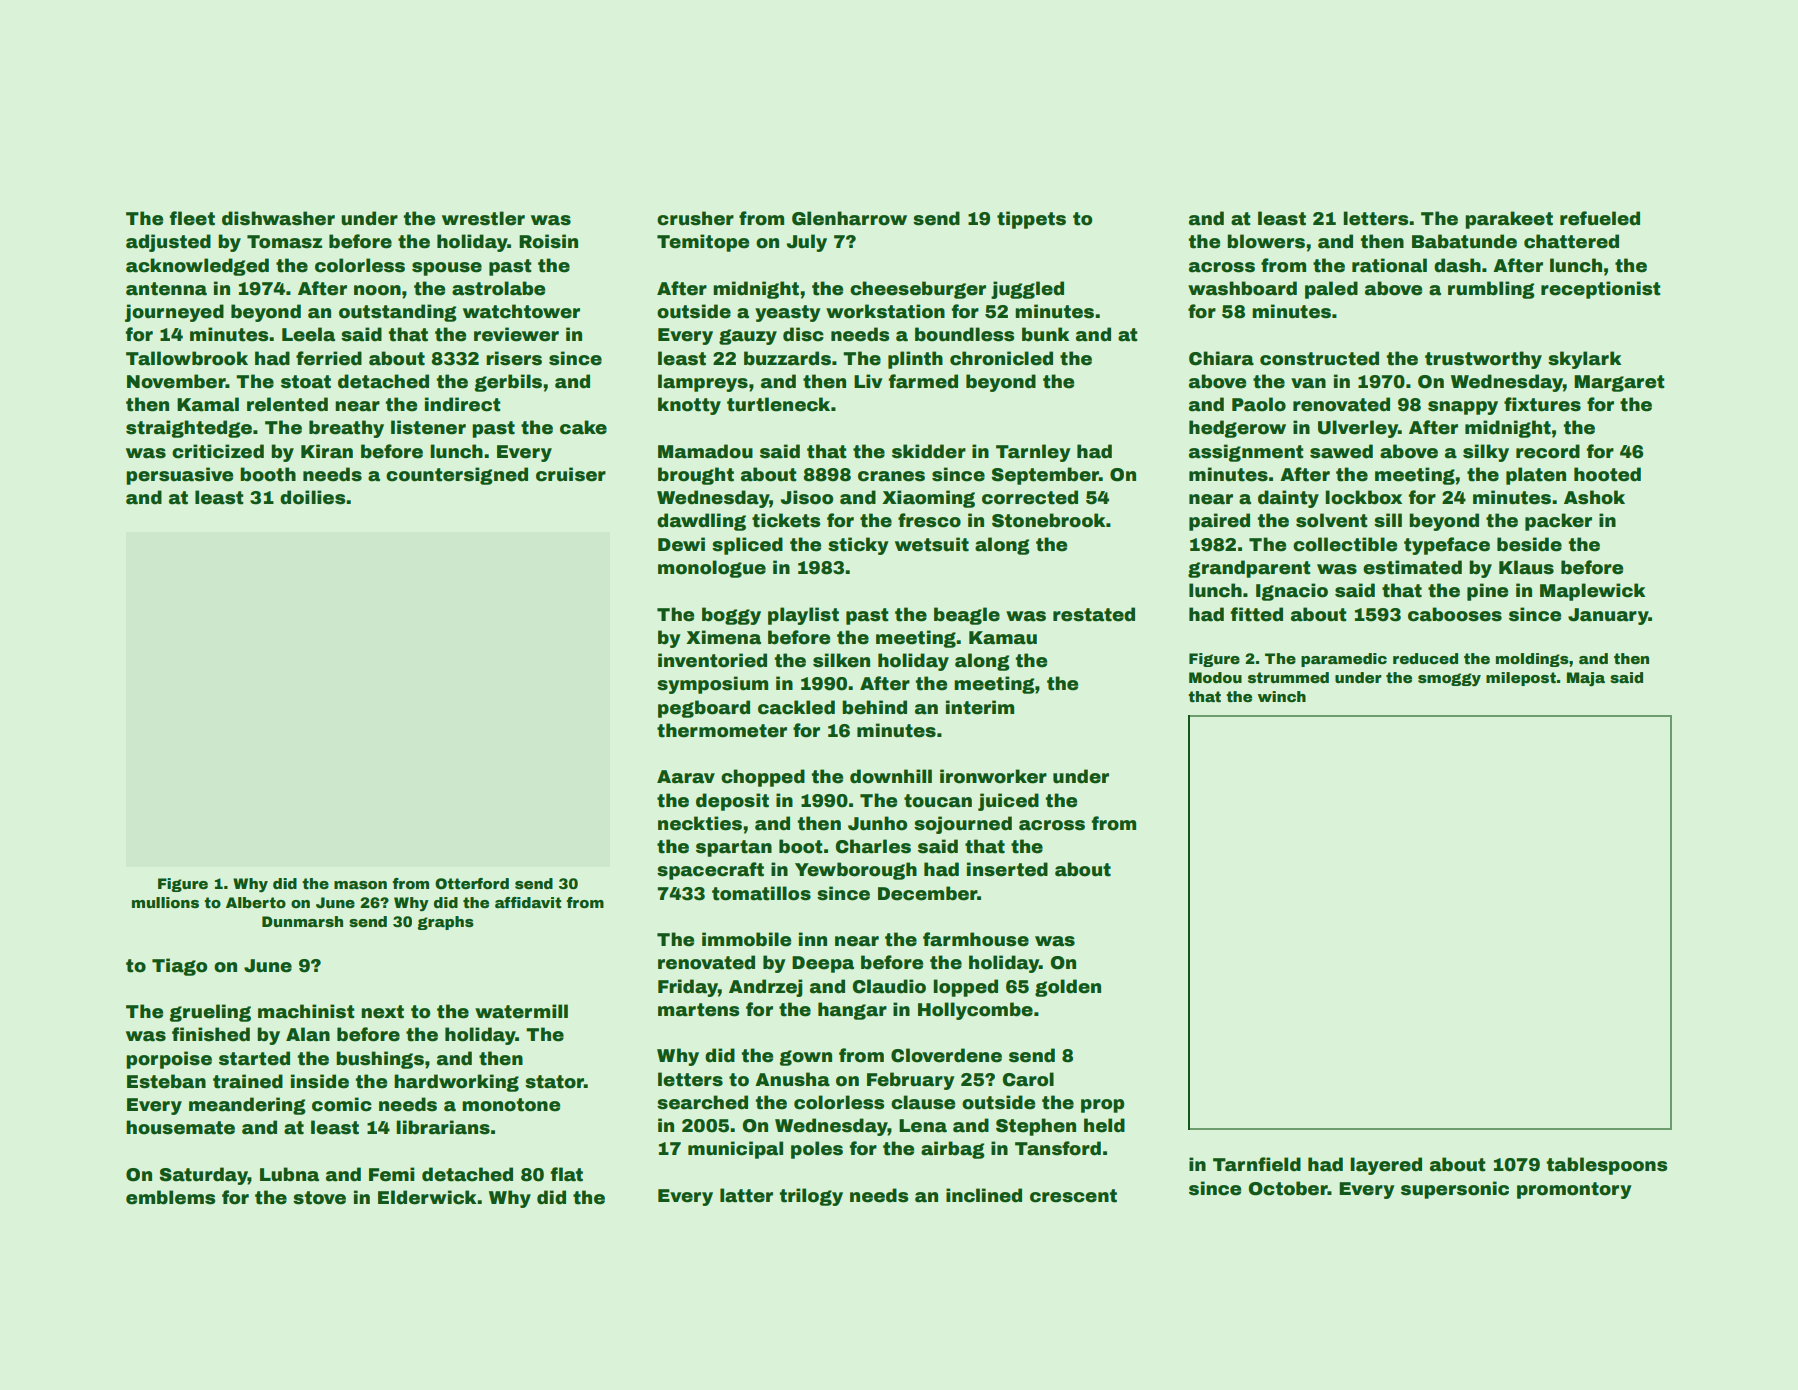 Image resolution: width=1798 pixels, height=1390 pixels. I want to click on Maja, so click(1586, 679).
